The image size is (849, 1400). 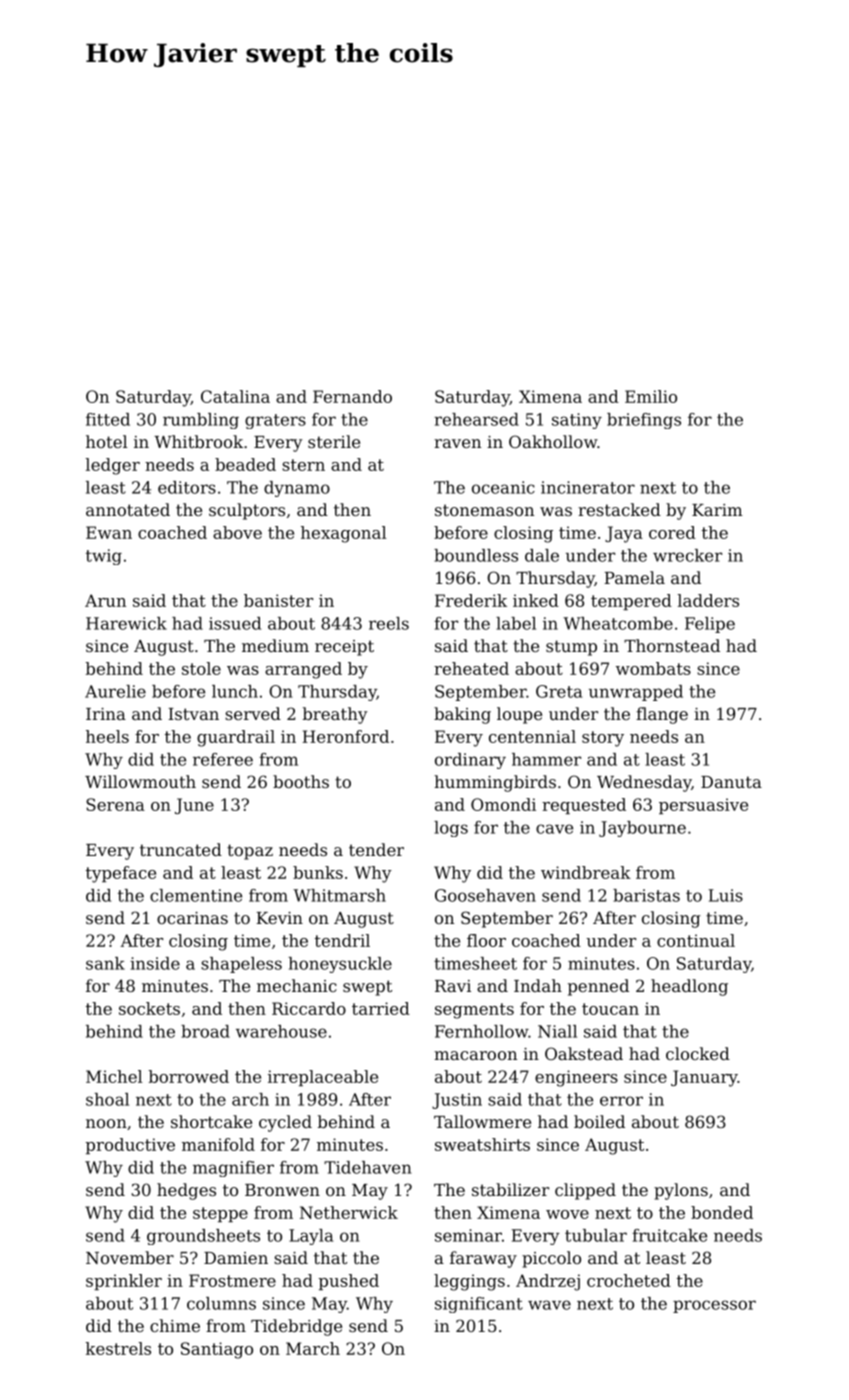 What do you see at coordinates (223, 759) in the screenshot?
I see `referee` at bounding box center [223, 759].
